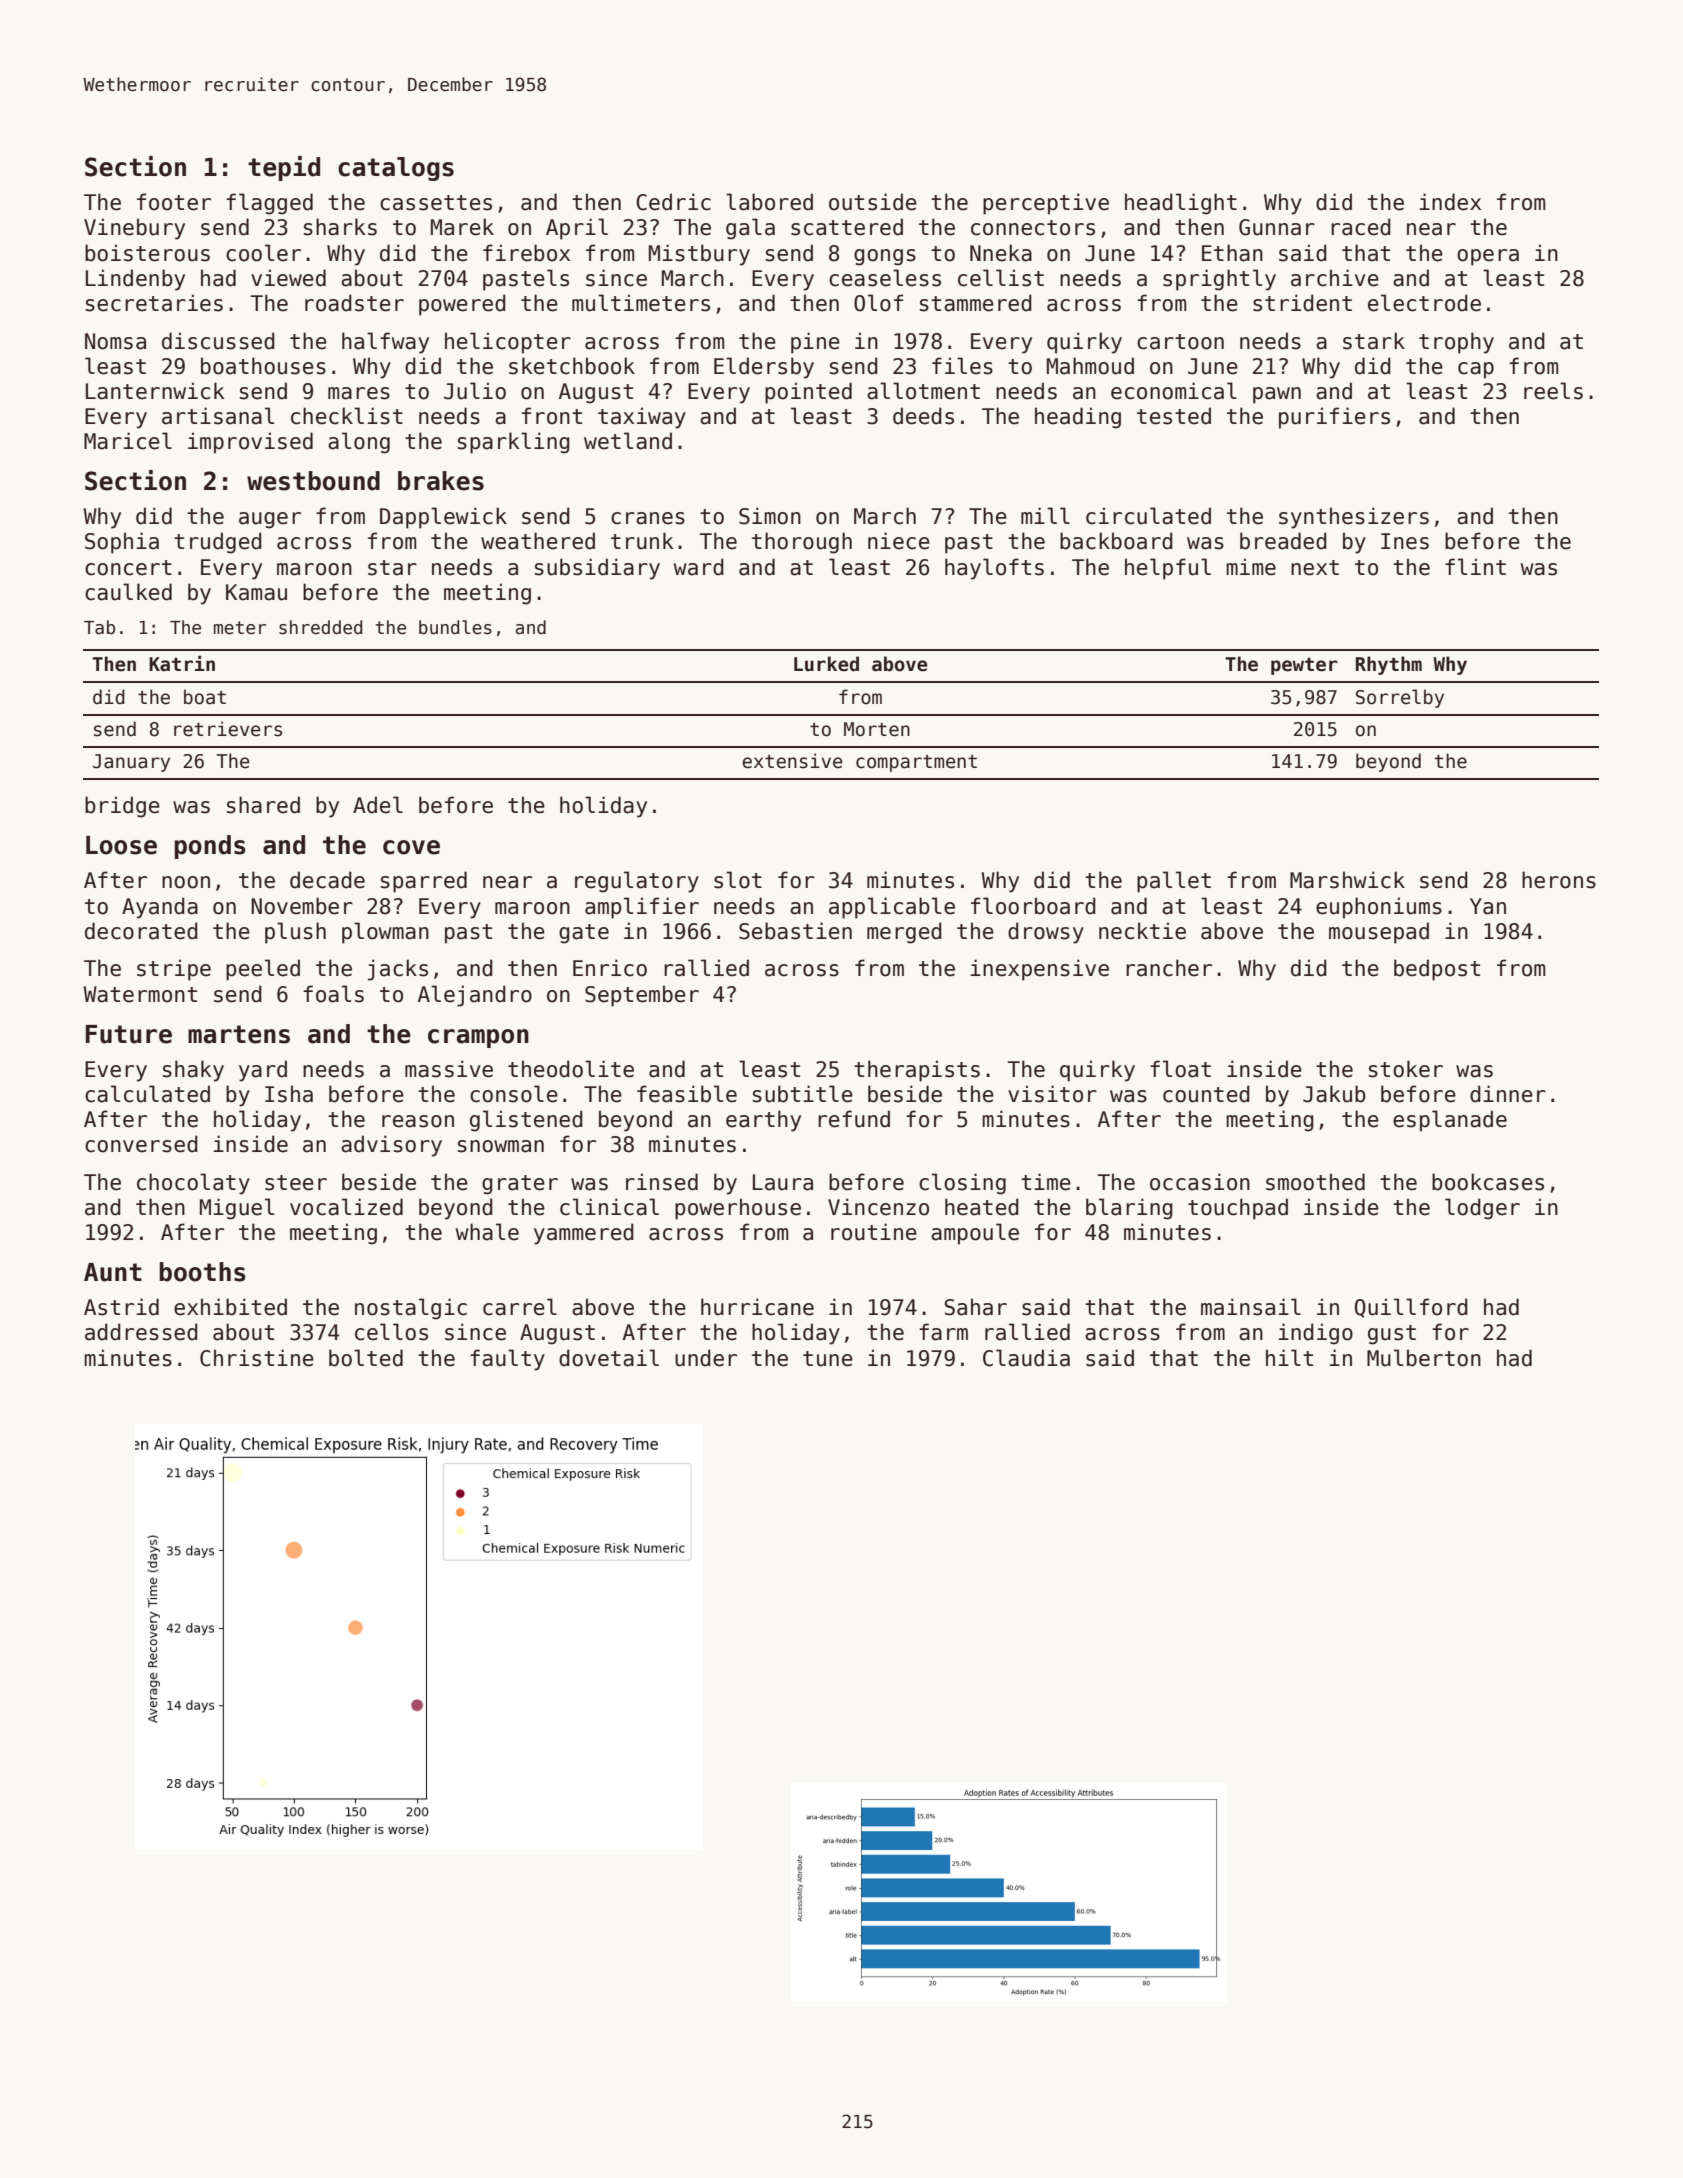  I want to click on haylofts, so click(994, 569).
